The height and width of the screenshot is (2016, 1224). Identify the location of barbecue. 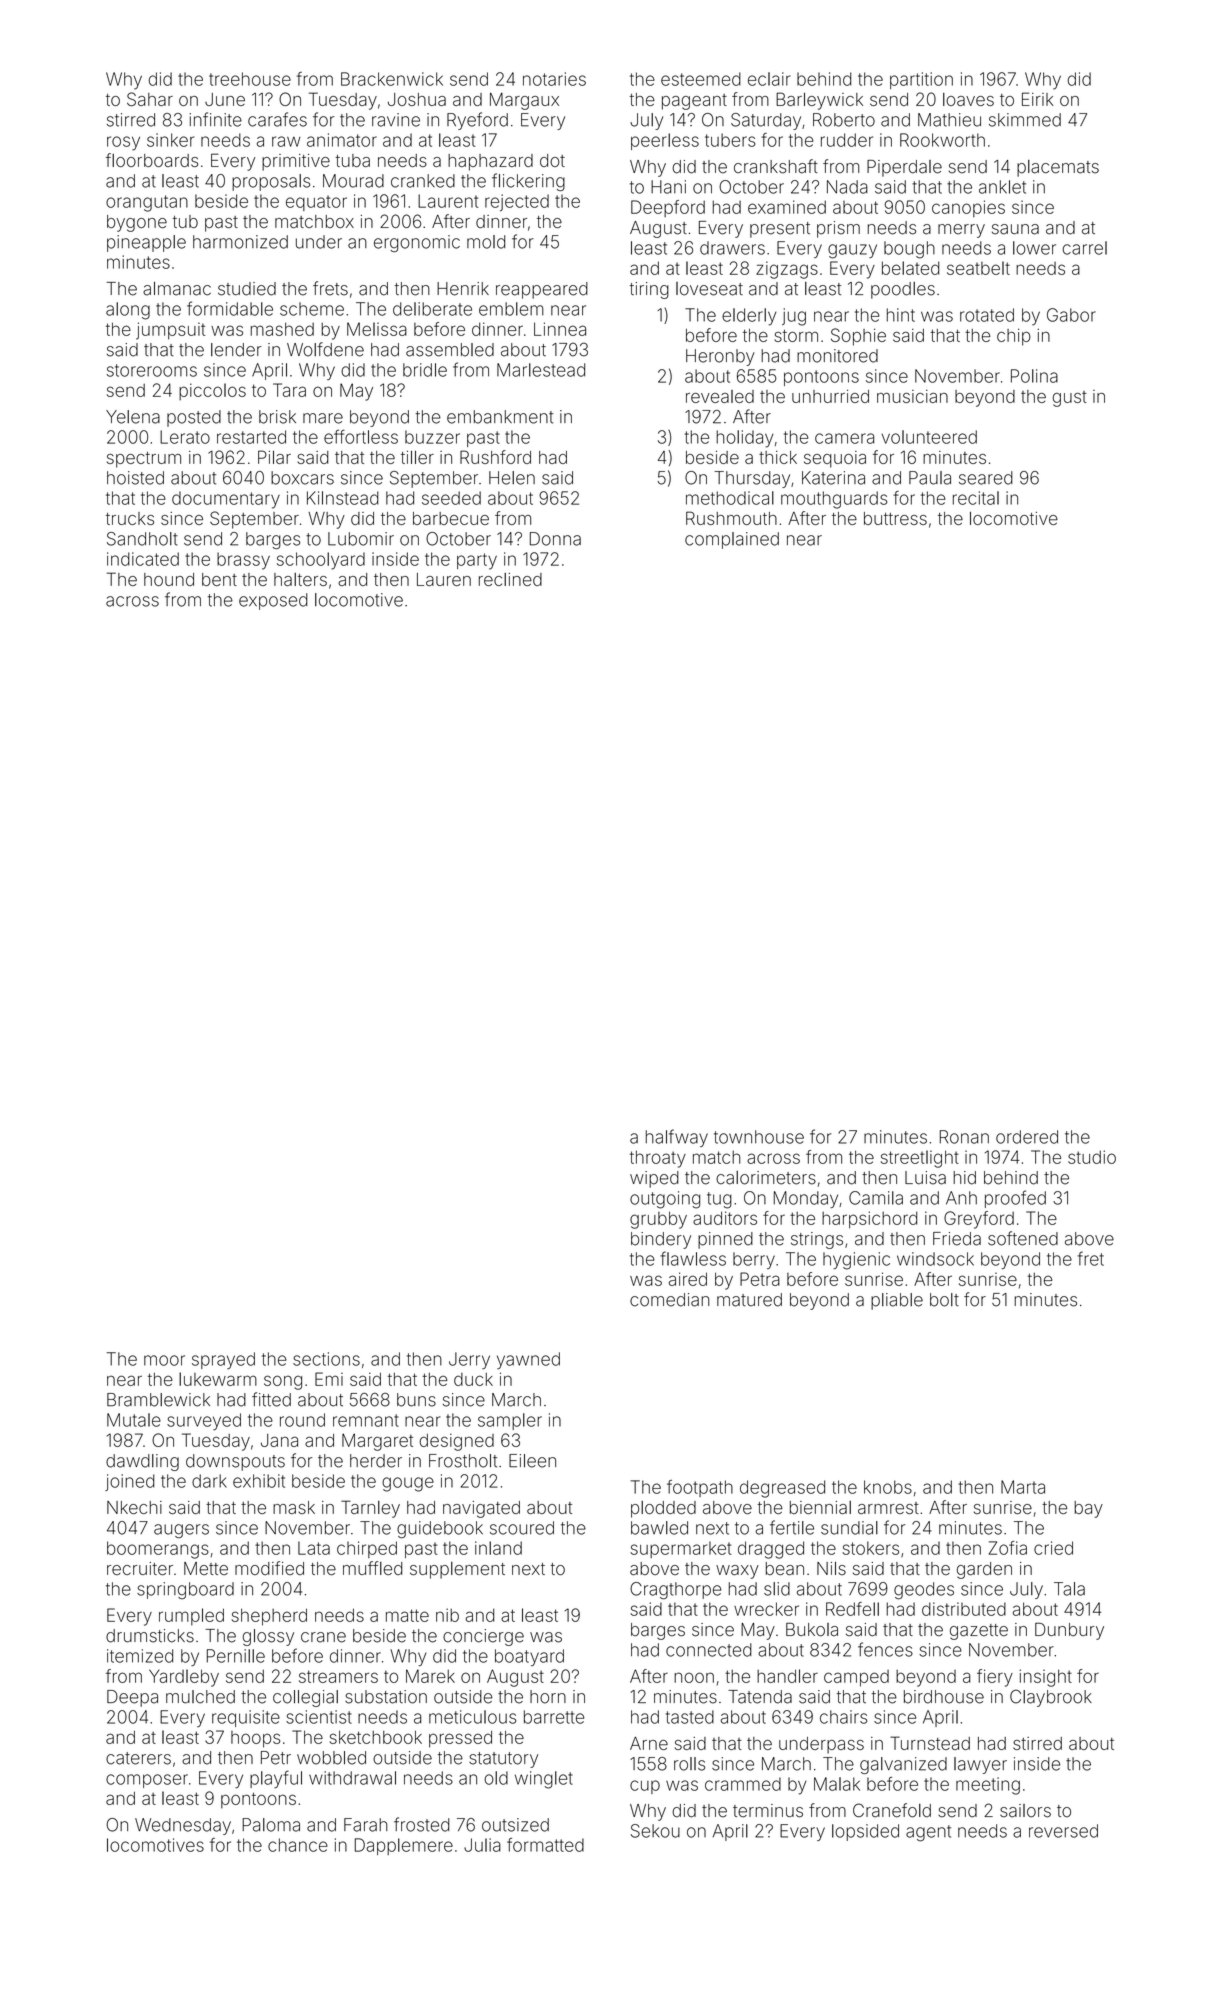
(451, 518).
